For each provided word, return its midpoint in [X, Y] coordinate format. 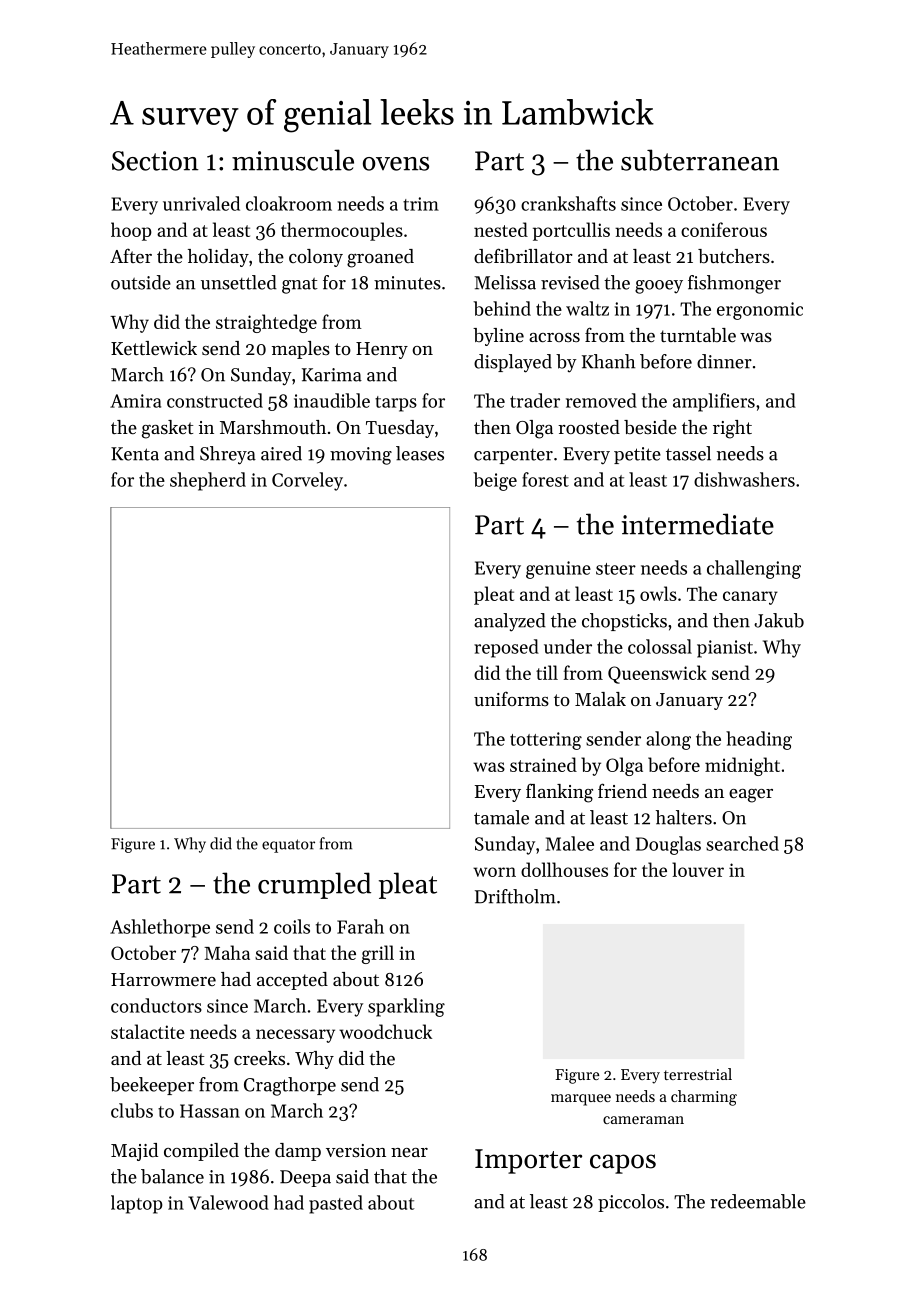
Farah [360, 926]
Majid [134, 1152]
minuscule [293, 160]
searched [742, 843]
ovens [396, 164]
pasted [336, 1204]
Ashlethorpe [160, 928]
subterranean [700, 160]
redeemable [758, 1201]
